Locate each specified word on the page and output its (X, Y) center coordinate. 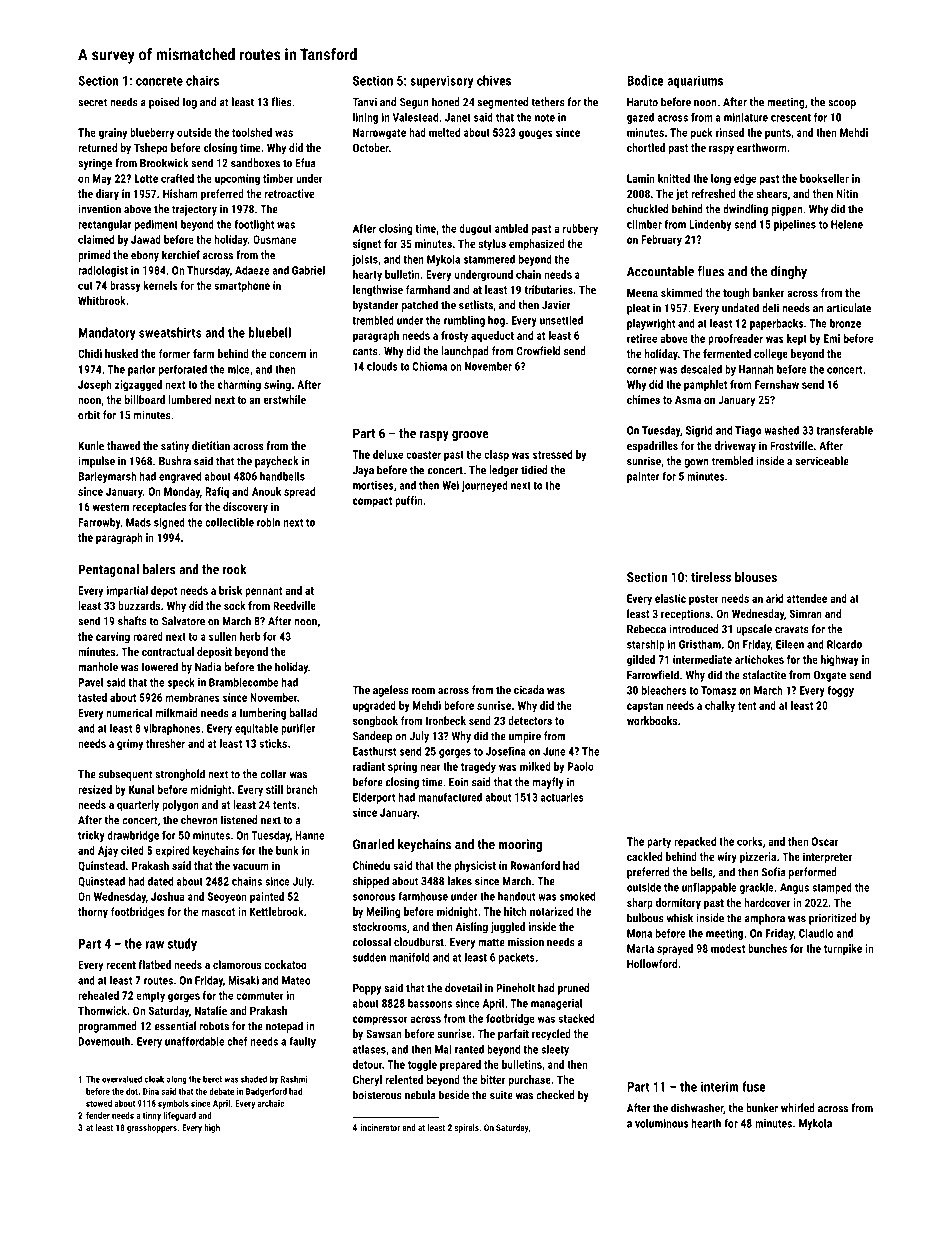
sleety (555, 1050)
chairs (202, 80)
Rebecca (646, 629)
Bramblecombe (243, 682)
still (274, 789)
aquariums (695, 82)
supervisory (441, 82)
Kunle (91, 445)
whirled (798, 1108)
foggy (841, 691)
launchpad (465, 352)
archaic (271, 1103)
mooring (520, 845)
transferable (845, 430)
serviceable (822, 461)
